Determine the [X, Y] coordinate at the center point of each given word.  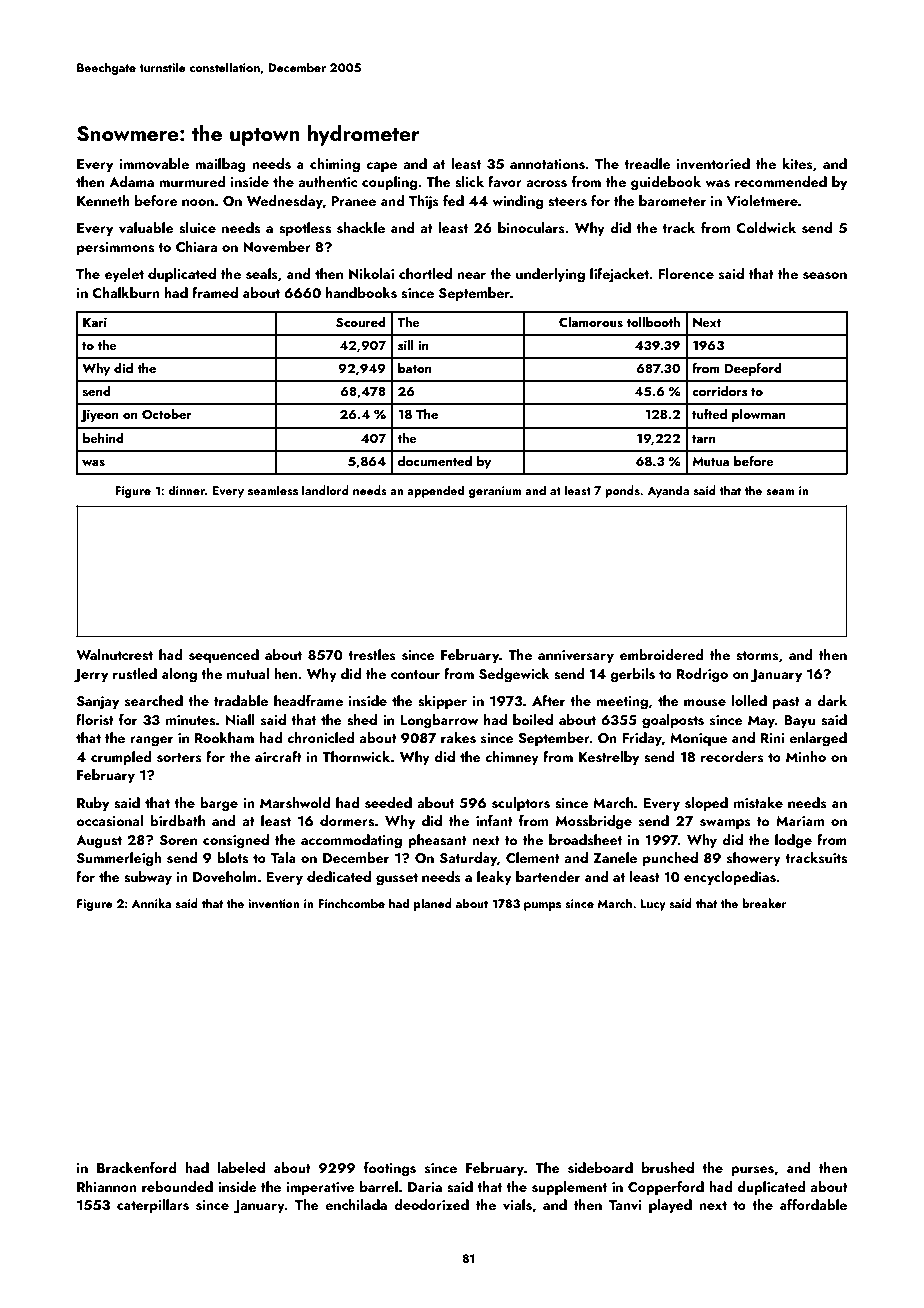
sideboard [600, 1168]
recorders [732, 757]
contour [415, 674]
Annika [151, 903]
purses [752, 1171]
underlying [550, 275]
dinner [186, 490]
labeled [241, 1167]
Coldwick [766, 227]
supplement [569, 1188]
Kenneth [103, 200]
